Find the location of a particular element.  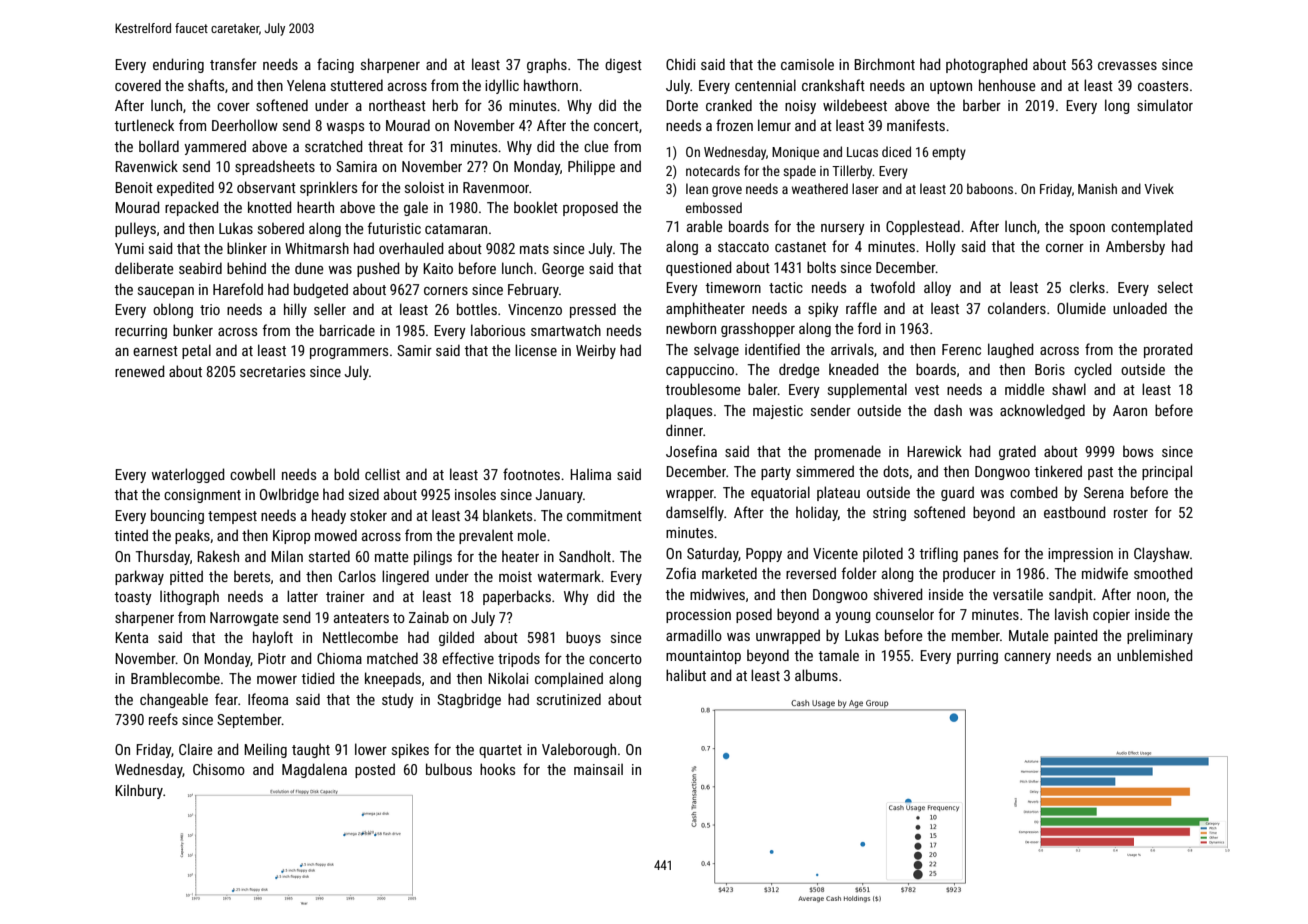

albums is located at coordinates (816, 675).
